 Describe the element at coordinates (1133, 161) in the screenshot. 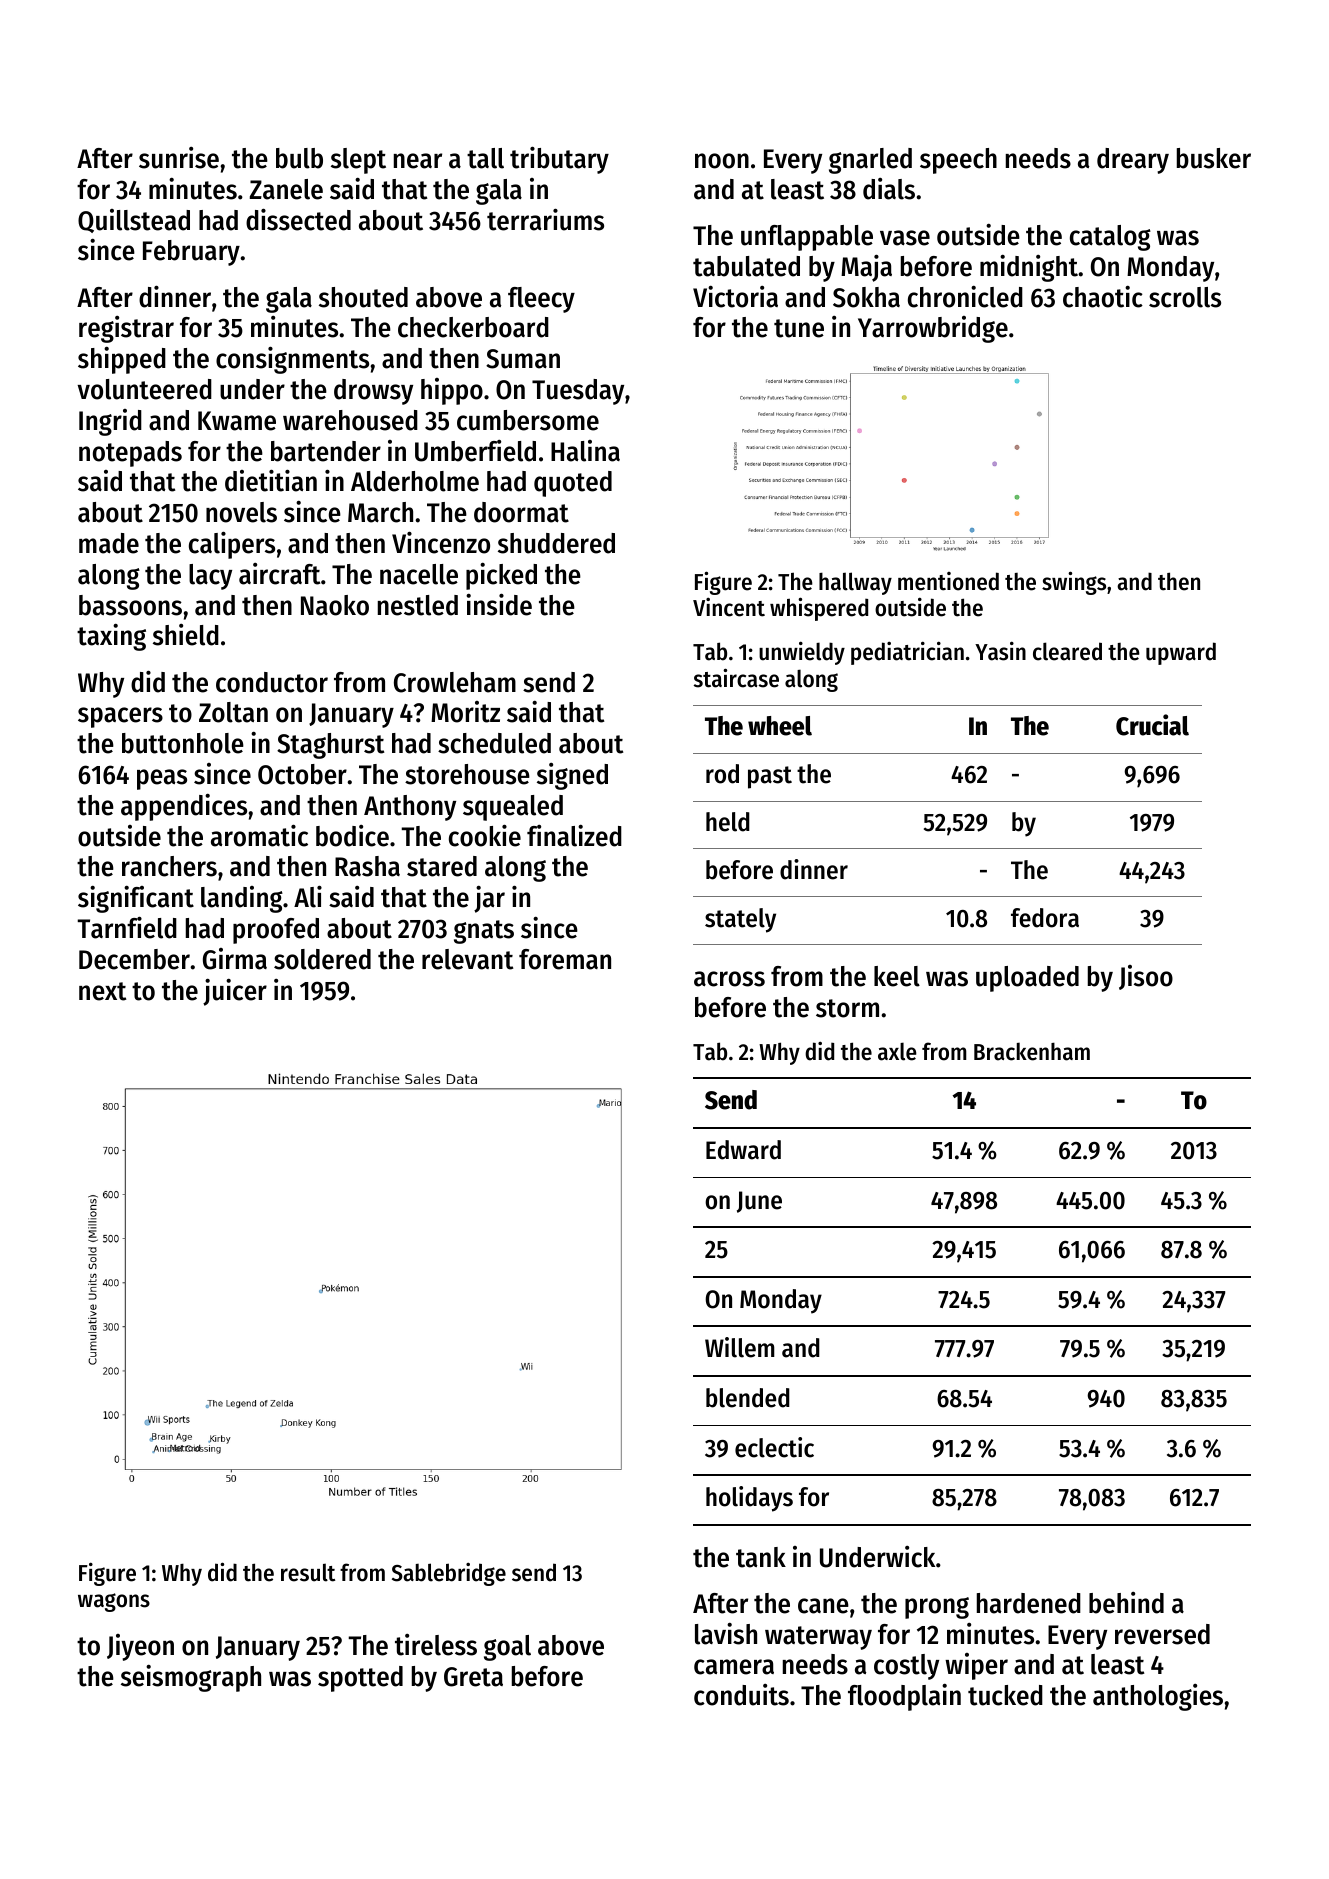

I see `dreary` at that location.
